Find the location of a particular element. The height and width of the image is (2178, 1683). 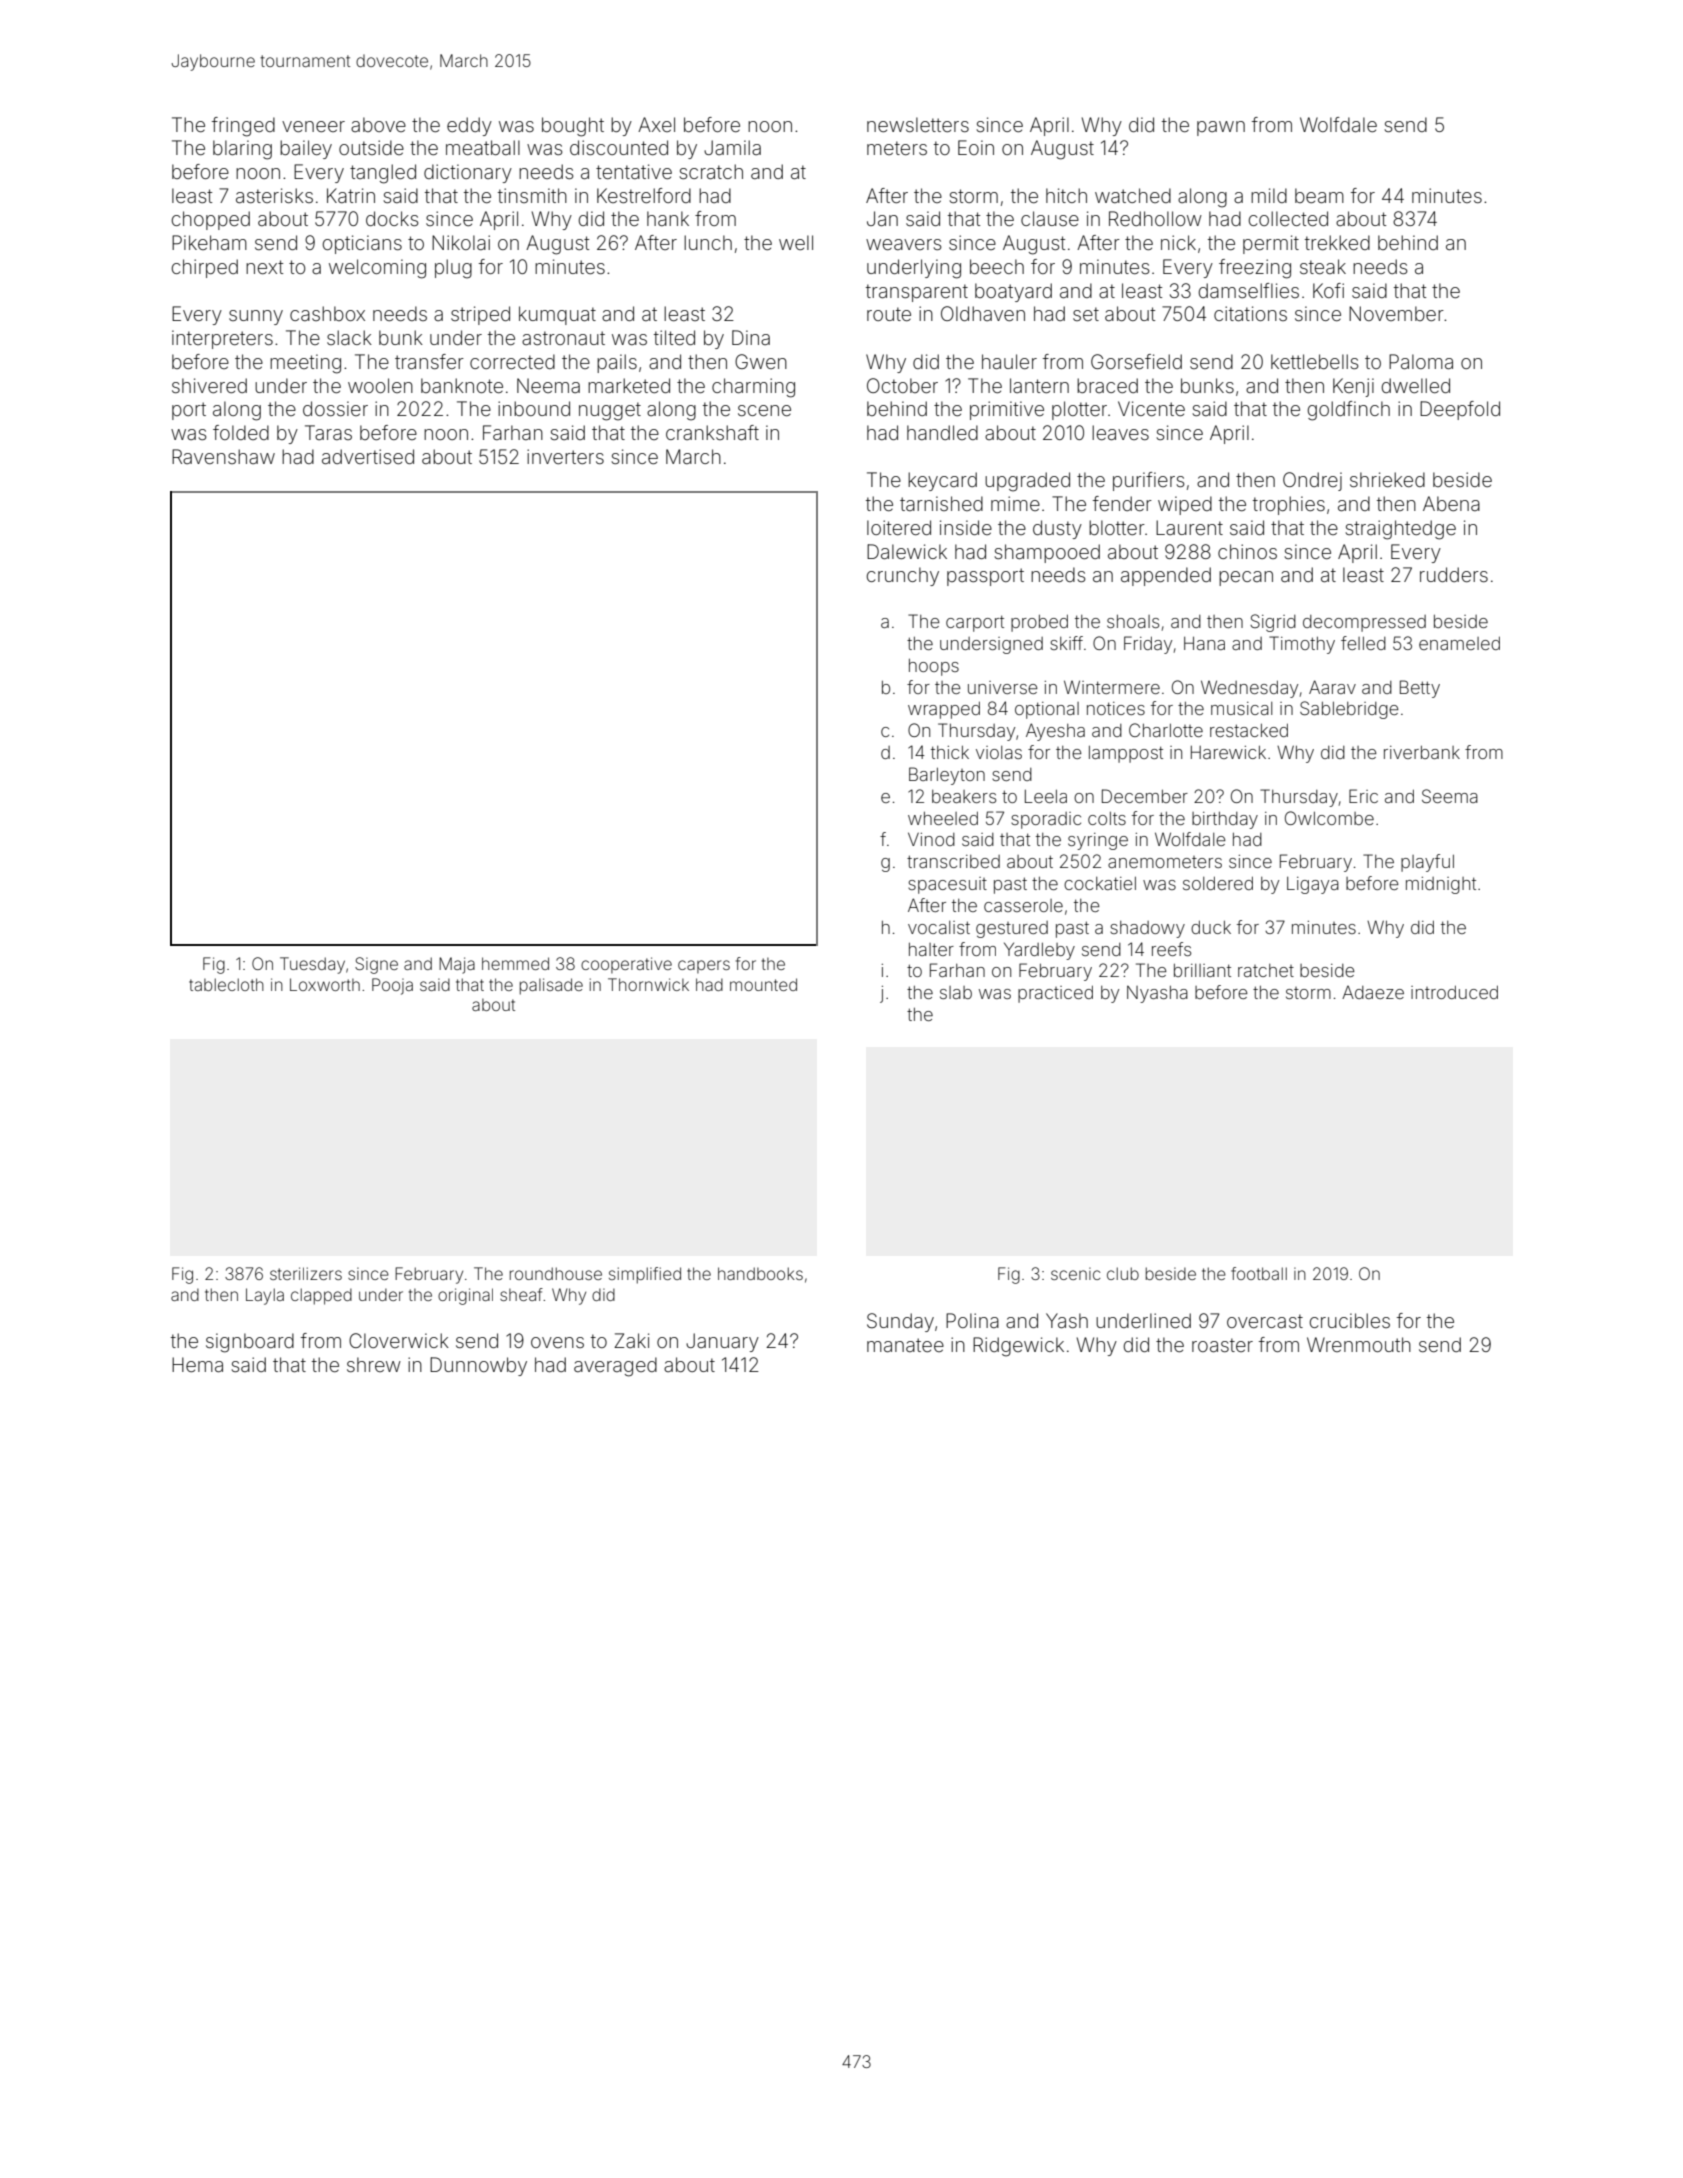

ratchet is located at coordinates (1266, 970).
